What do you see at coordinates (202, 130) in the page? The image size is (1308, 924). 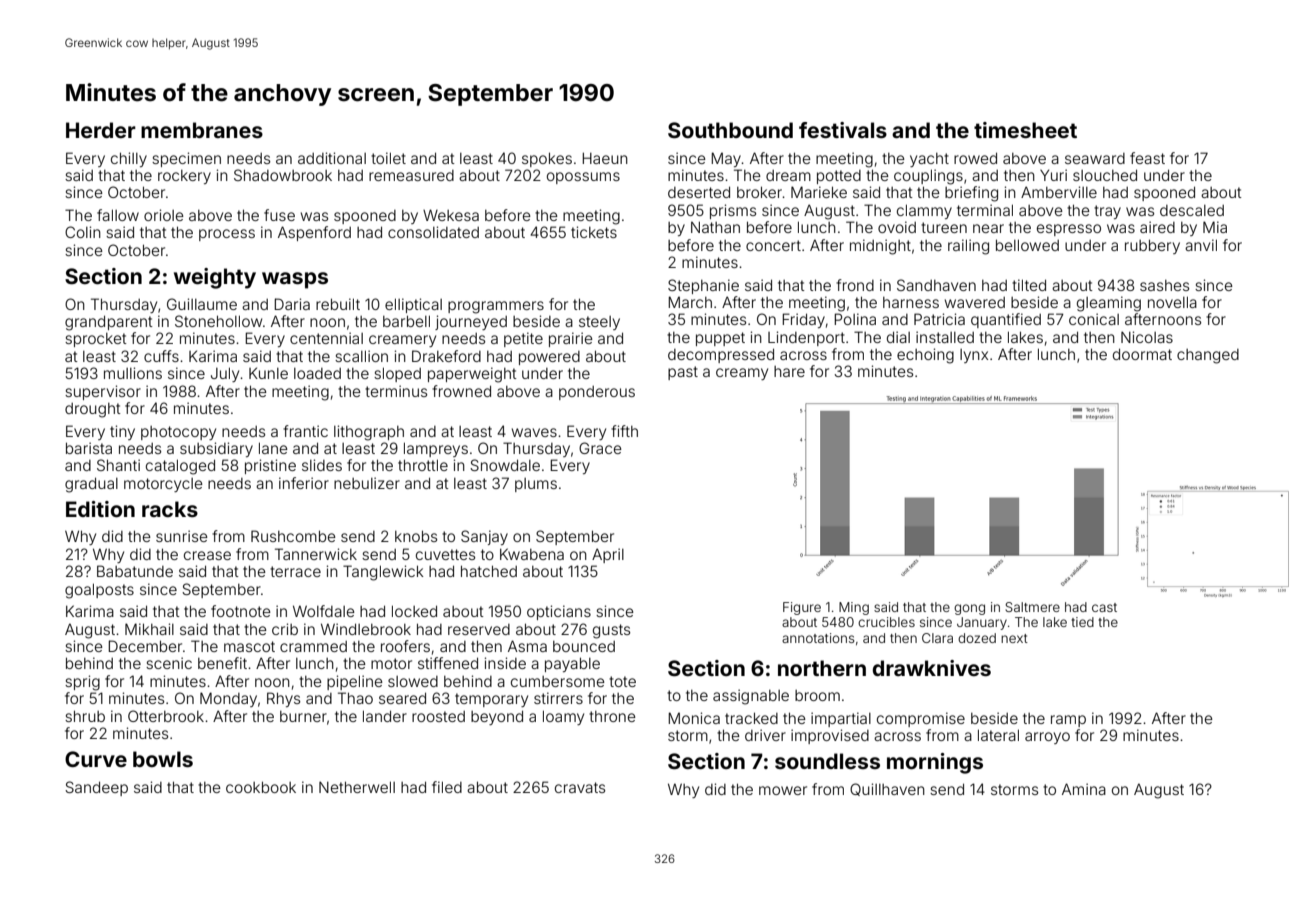 I see `membranes` at bounding box center [202, 130].
